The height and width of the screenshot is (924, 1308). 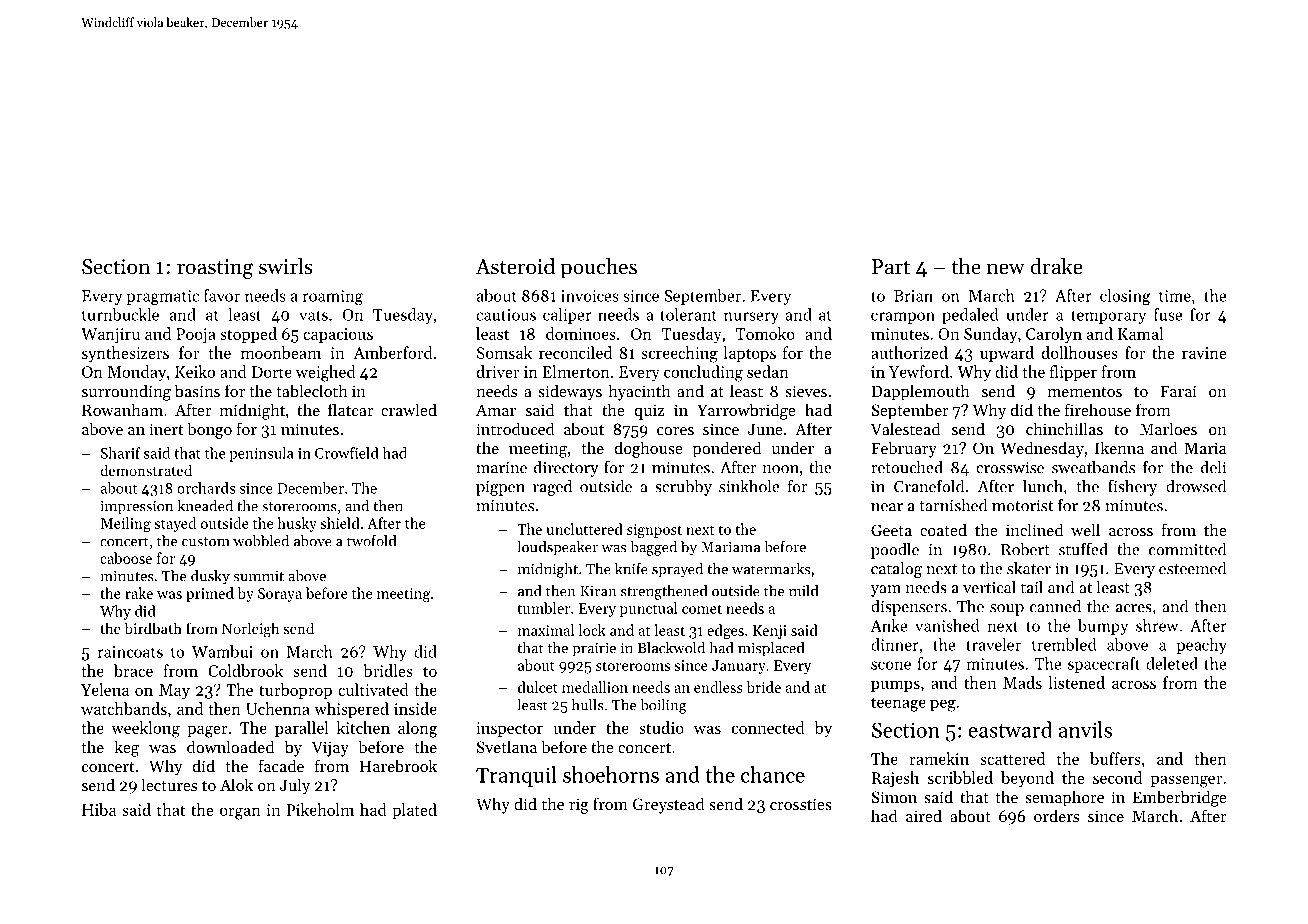 What do you see at coordinates (313, 315) in the screenshot?
I see `vats` at bounding box center [313, 315].
